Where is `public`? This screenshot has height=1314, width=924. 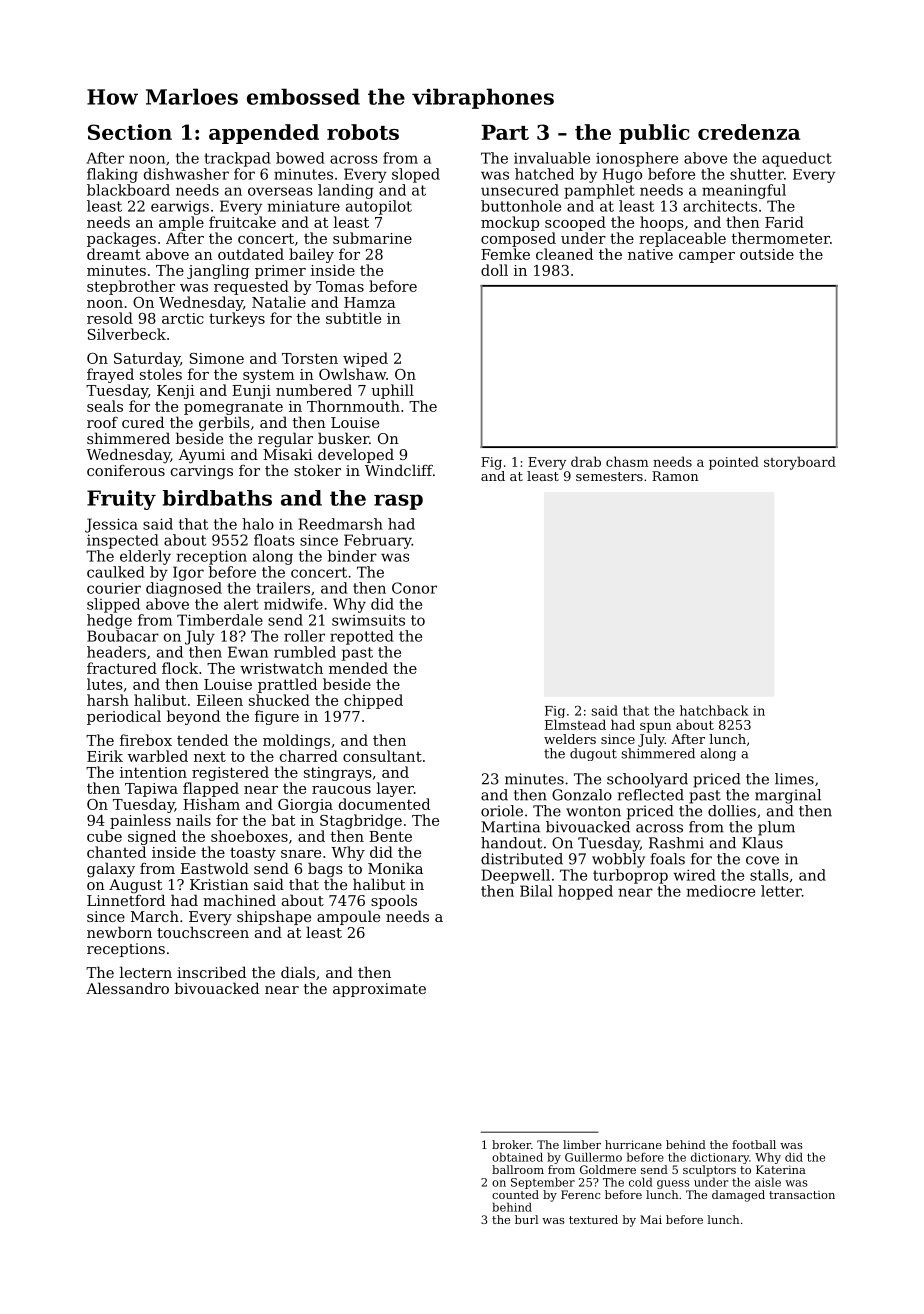 public is located at coordinates (654, 134).
